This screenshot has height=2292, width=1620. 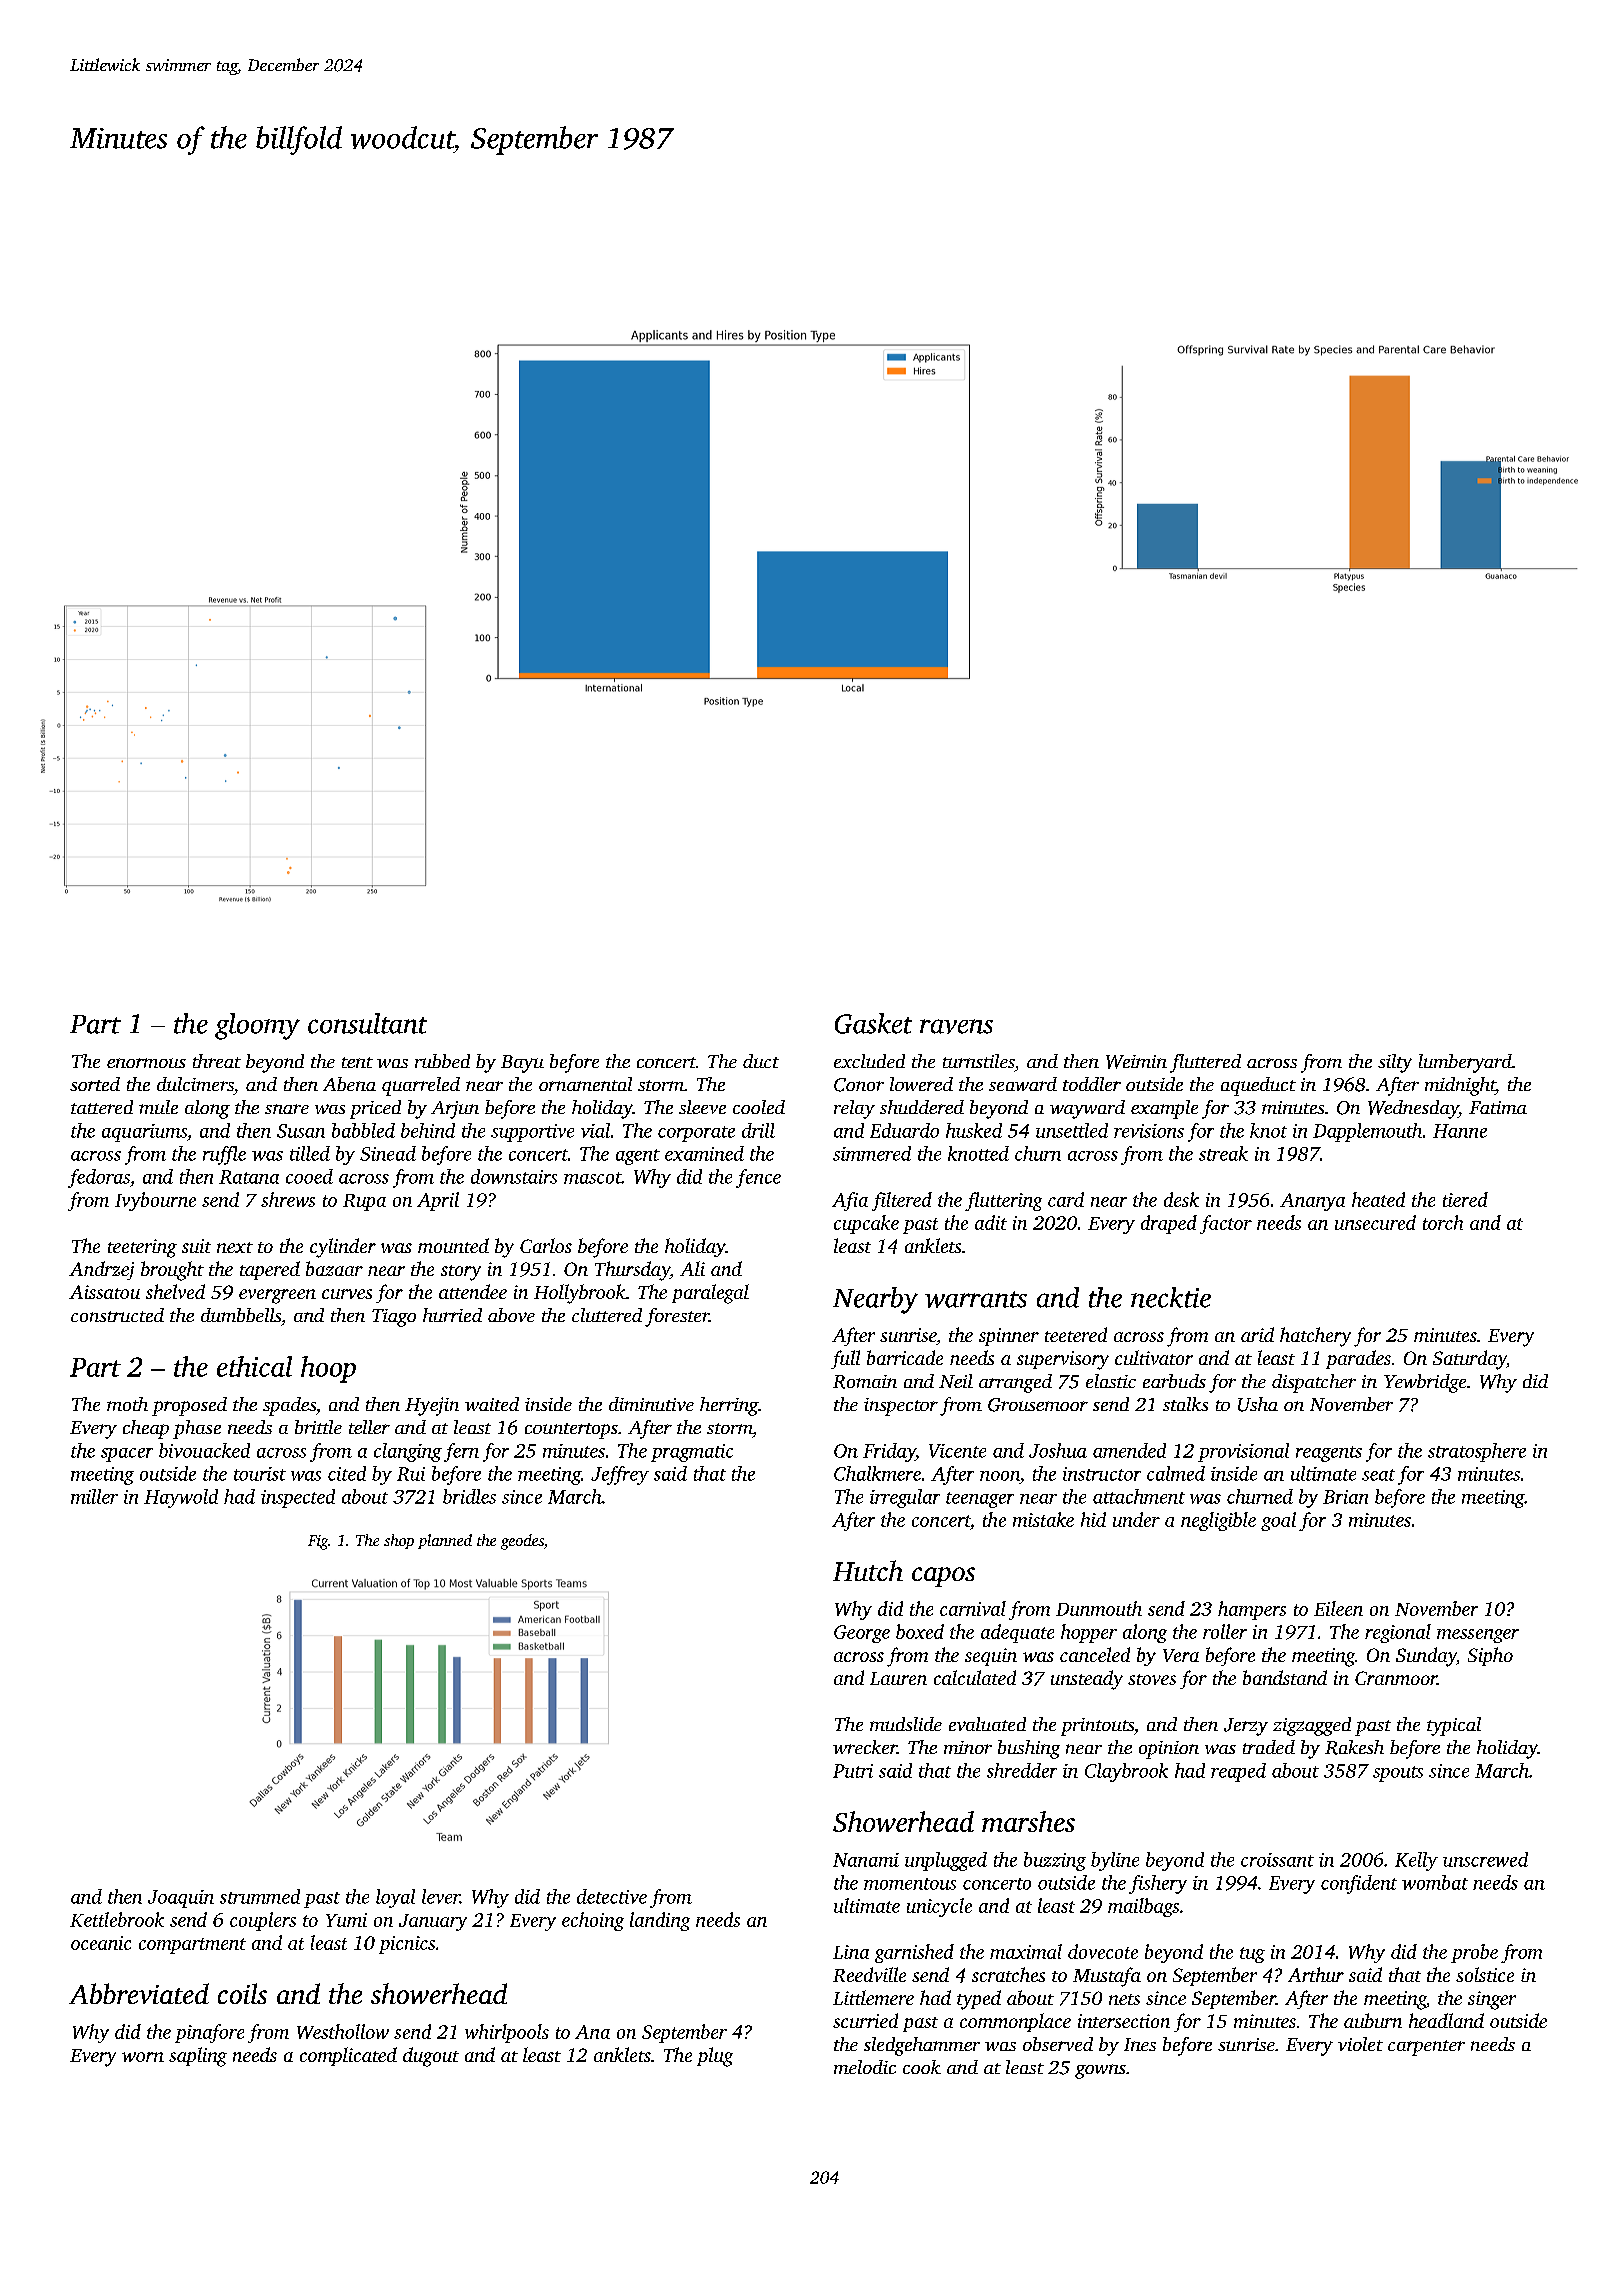 I want to click on Kettlebrook, so click(x=117, y=1919).
